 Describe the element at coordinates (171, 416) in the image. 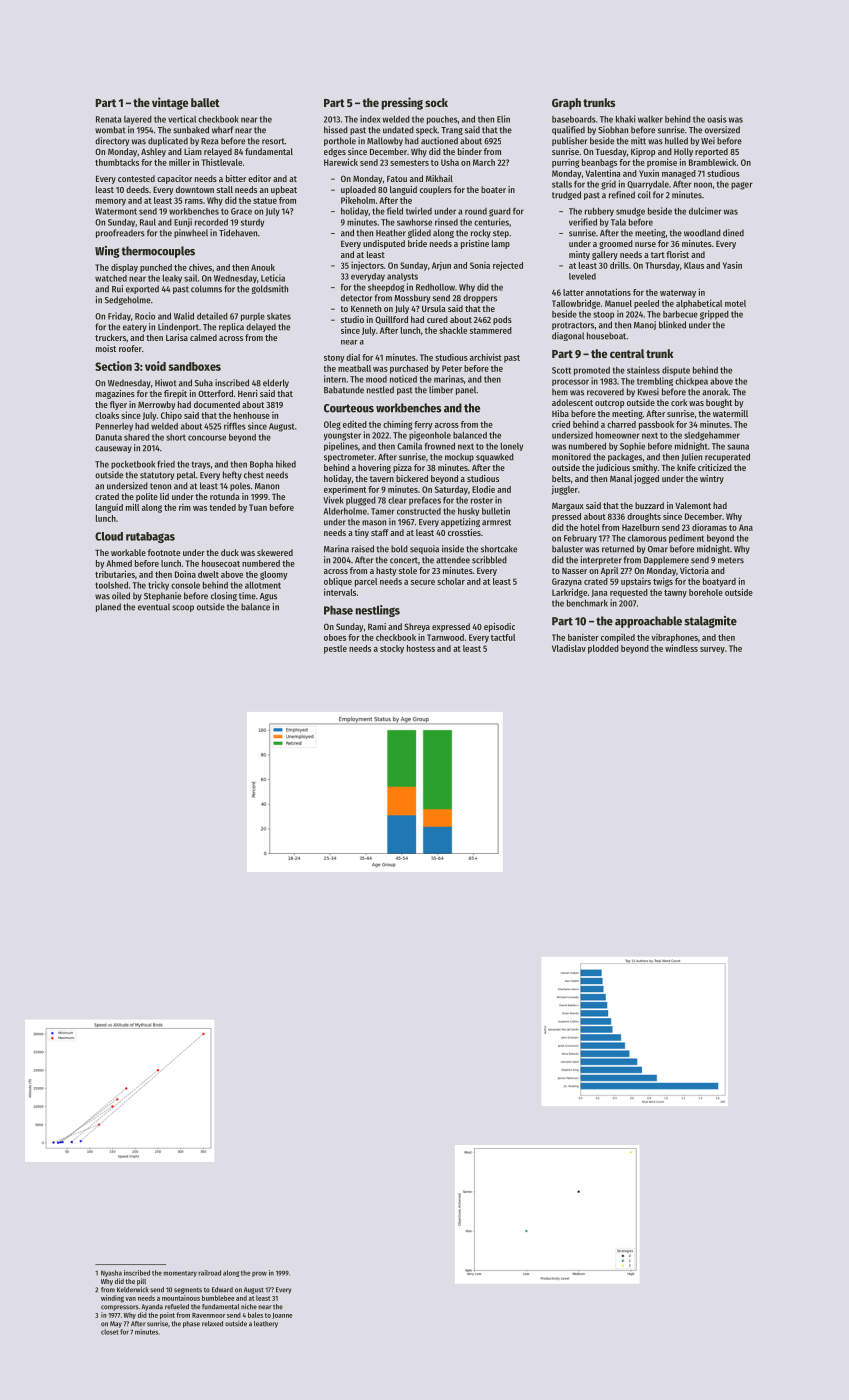

I see `Chipo` at that location.
